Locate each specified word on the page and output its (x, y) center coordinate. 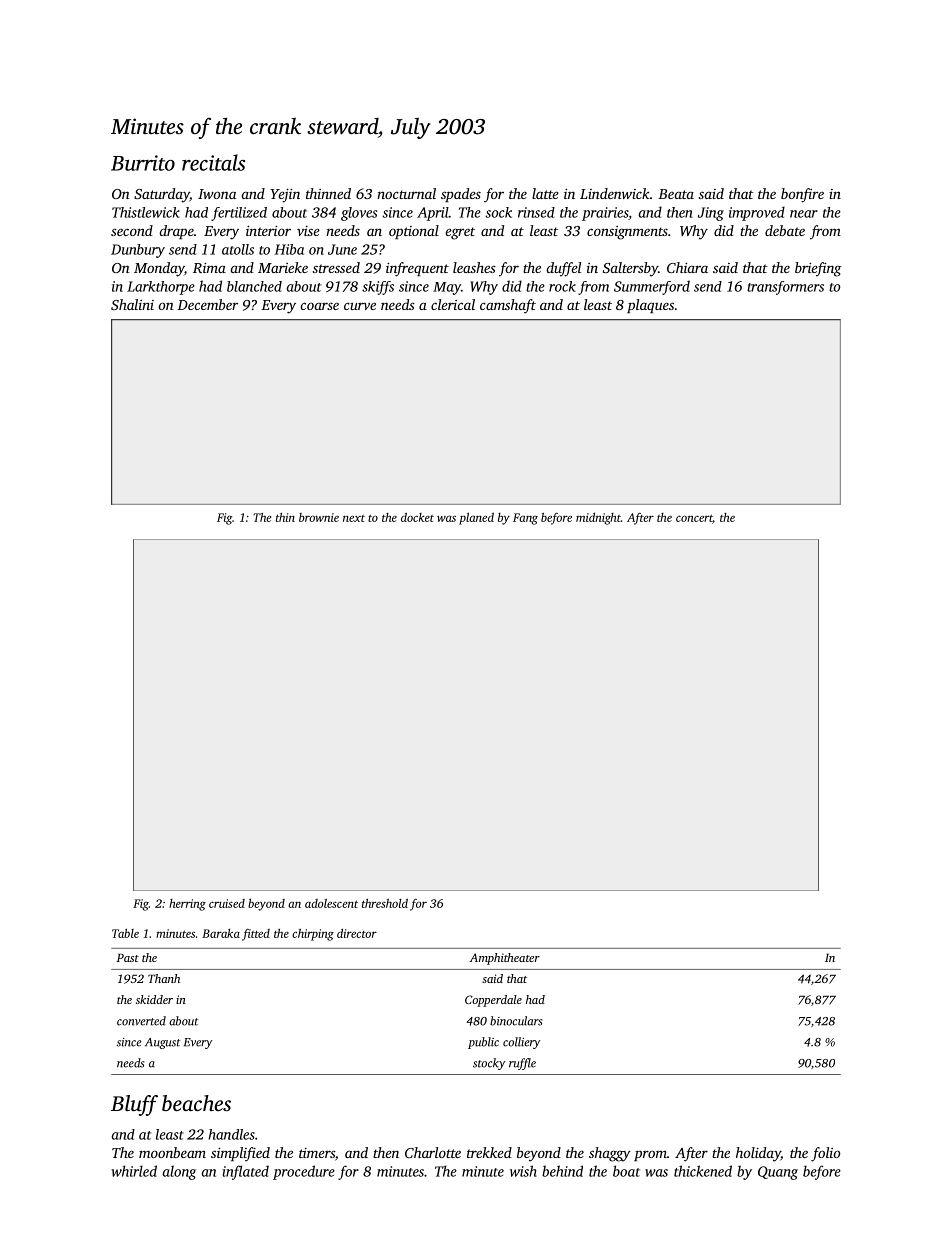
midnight (598, 519)
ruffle (522, 1064)
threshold (385, 903)
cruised (227, 903)
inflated (245, 1172)
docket (417, 517)
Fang (525, 519)
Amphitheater (505, 959)
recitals (213, 162)
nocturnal (406, 193)
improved (757, 213)
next (354, 518)
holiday (758, 1154)
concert (694, 519)
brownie (319, 517)
